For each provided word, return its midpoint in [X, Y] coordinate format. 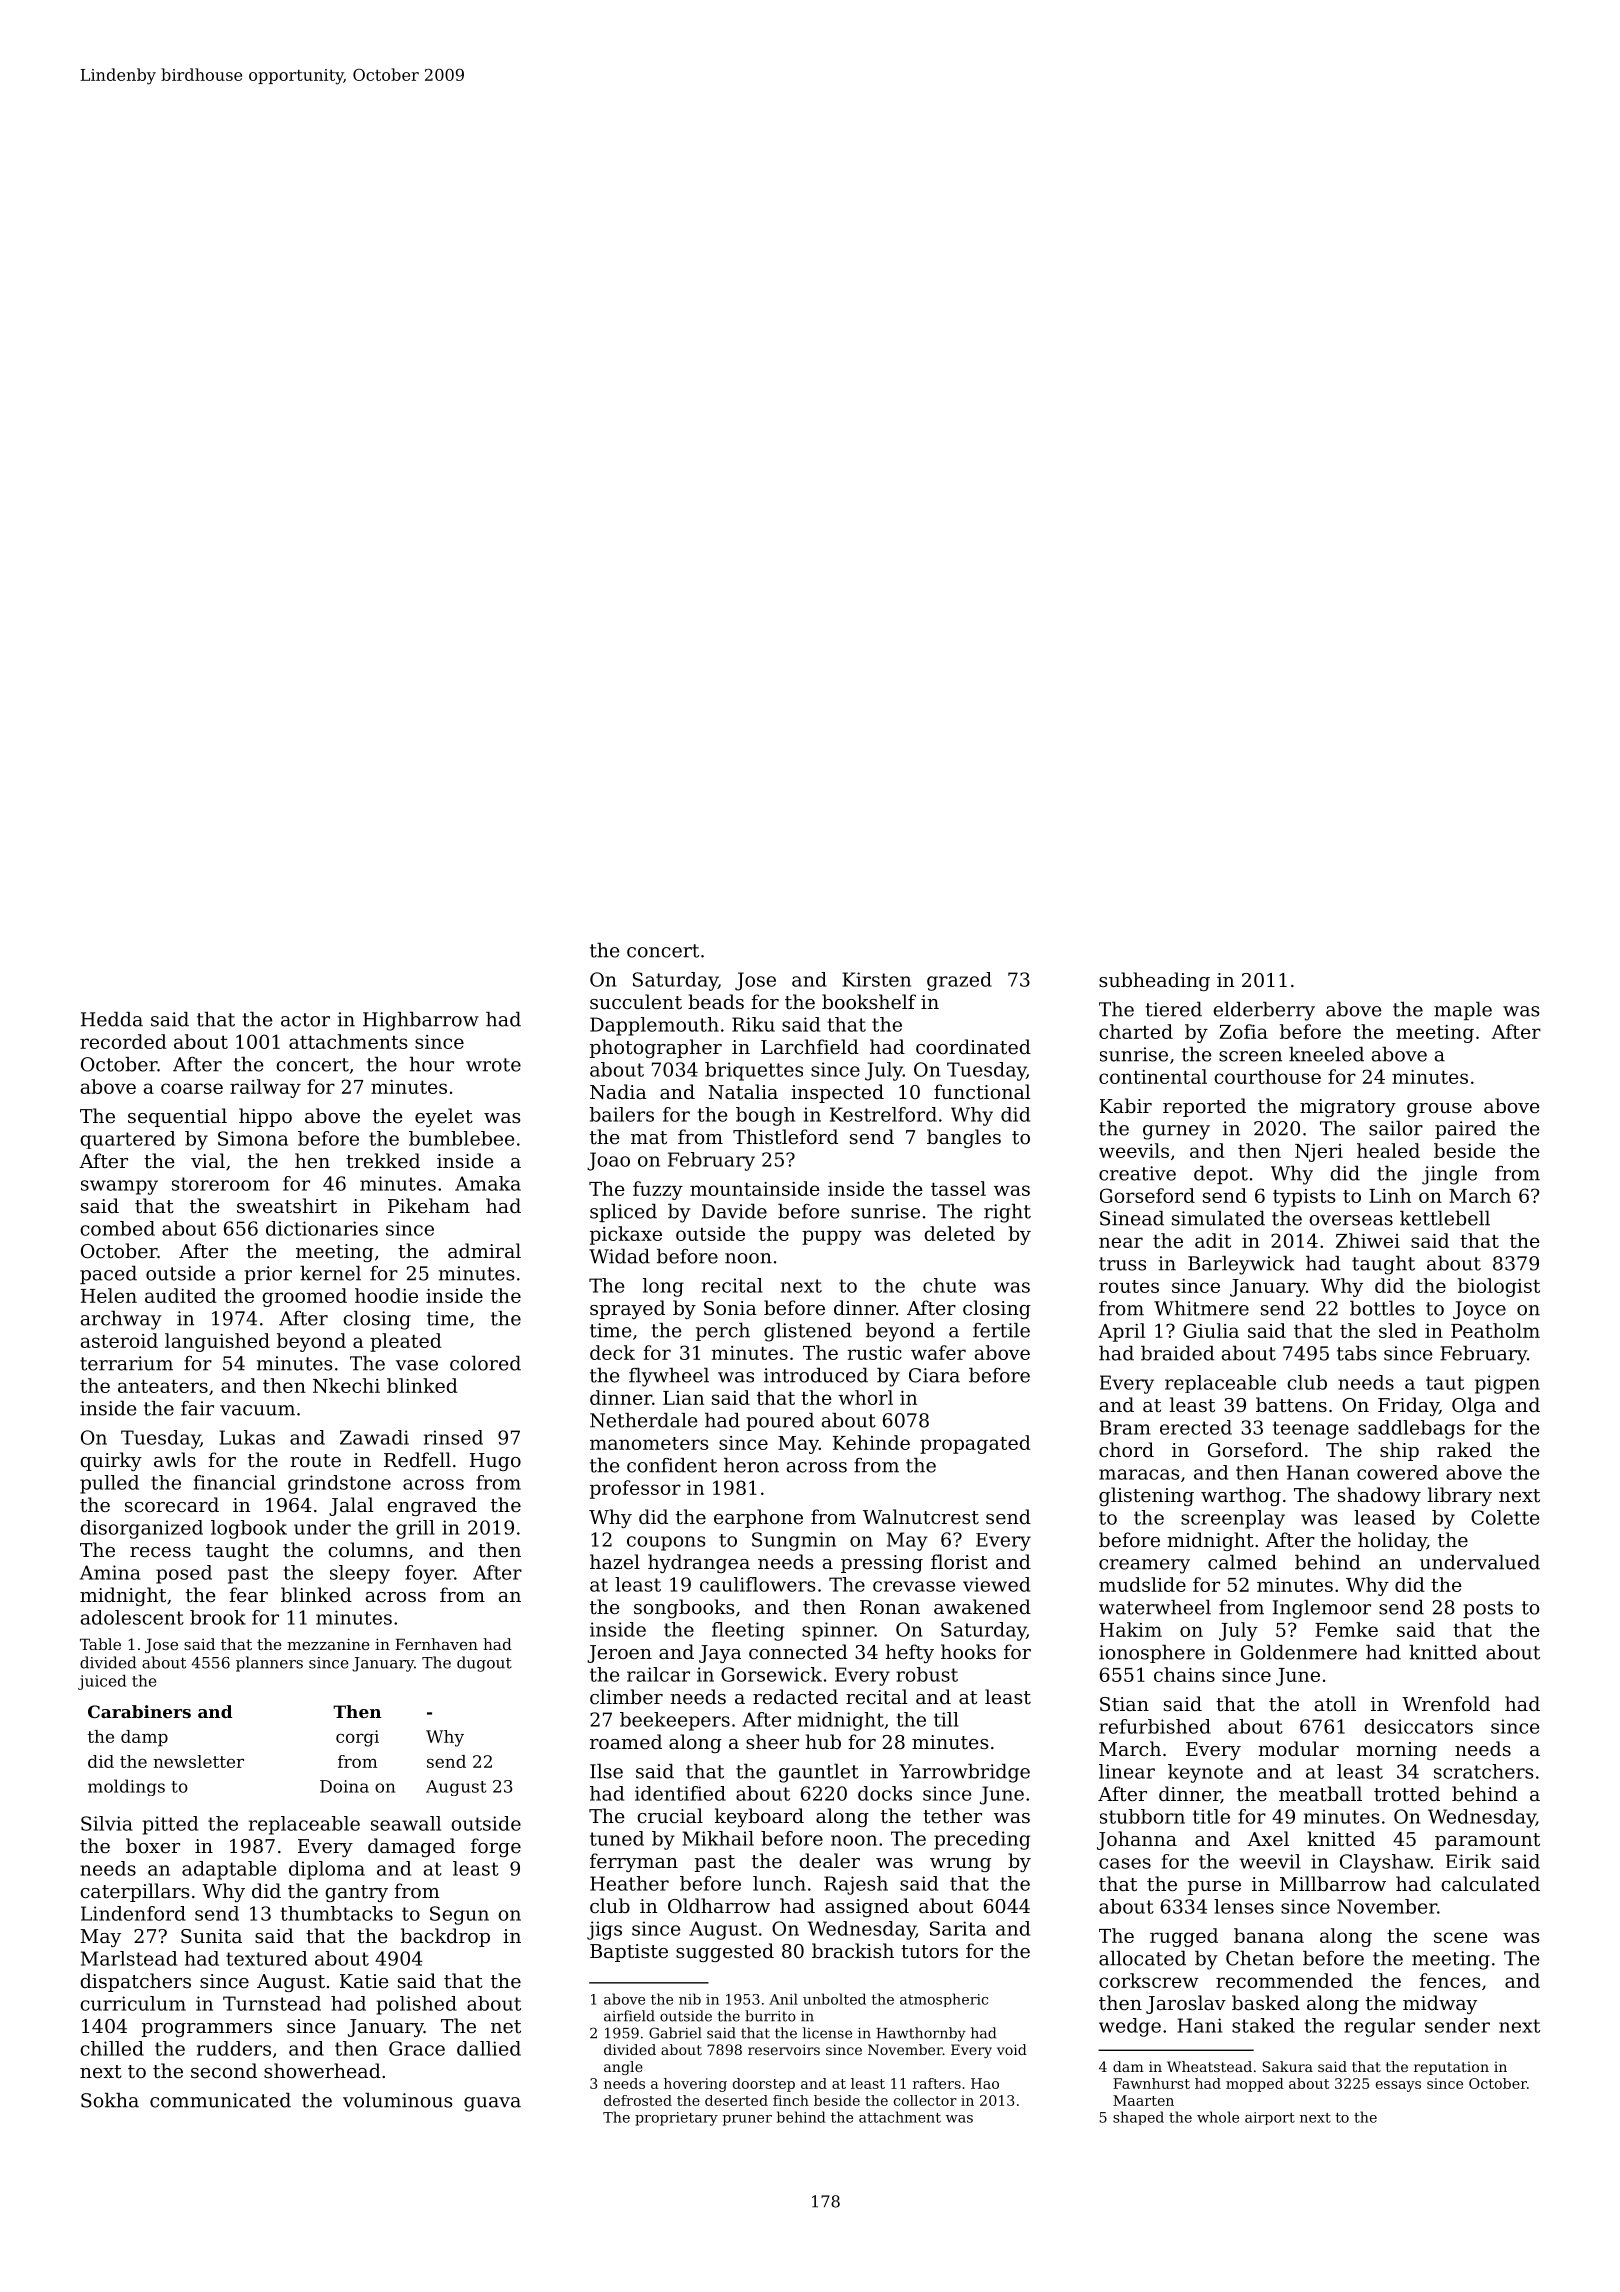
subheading [1154, 981]
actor [305, 1020]
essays [1398, 2086]
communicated [220, 2100]
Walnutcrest [921, 1516]
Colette [1505, 1517]
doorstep [764, 2085]
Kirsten [876, 979]
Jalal [351, 1506]
